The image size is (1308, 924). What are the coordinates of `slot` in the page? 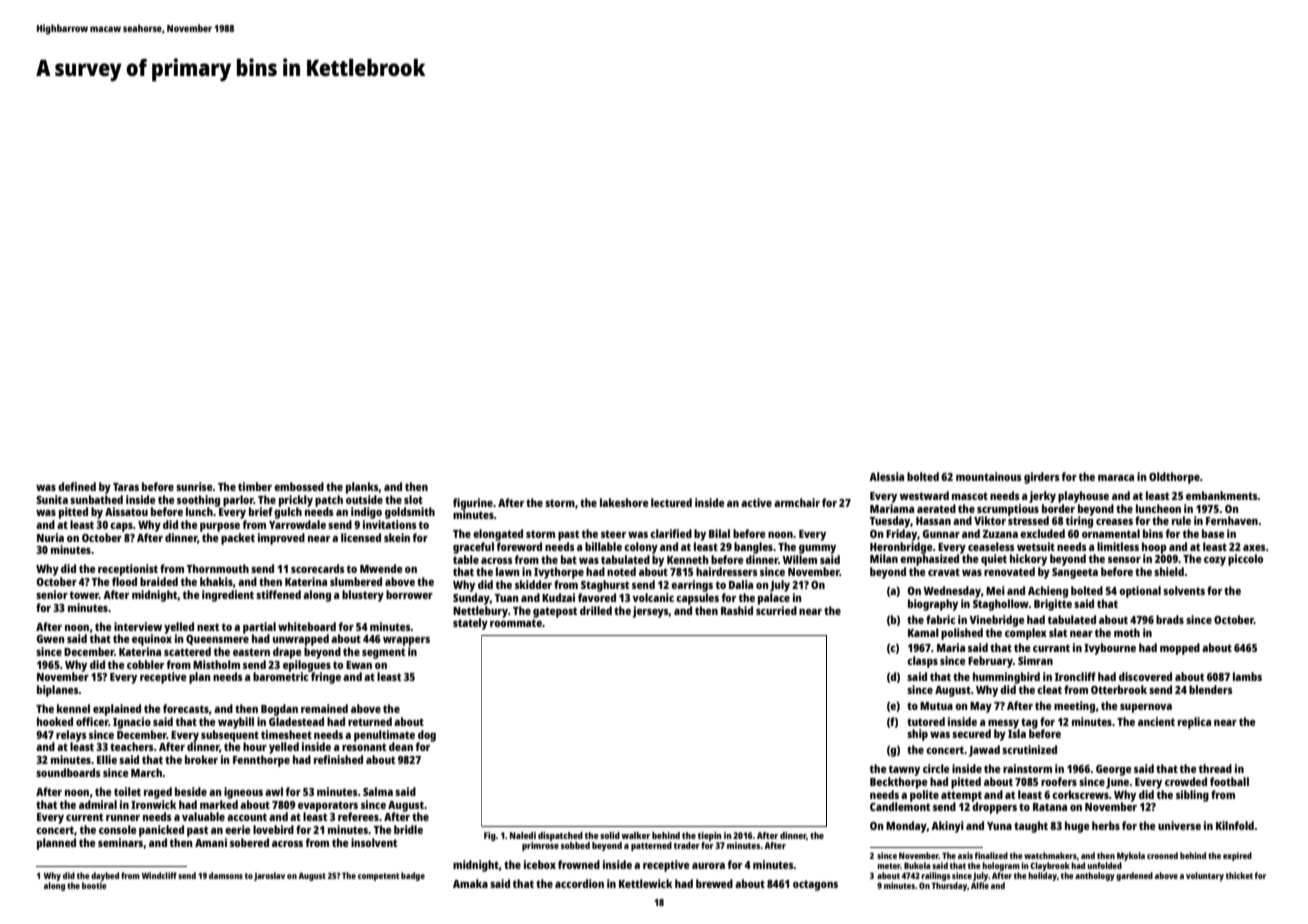 It's located at (413, 499).
